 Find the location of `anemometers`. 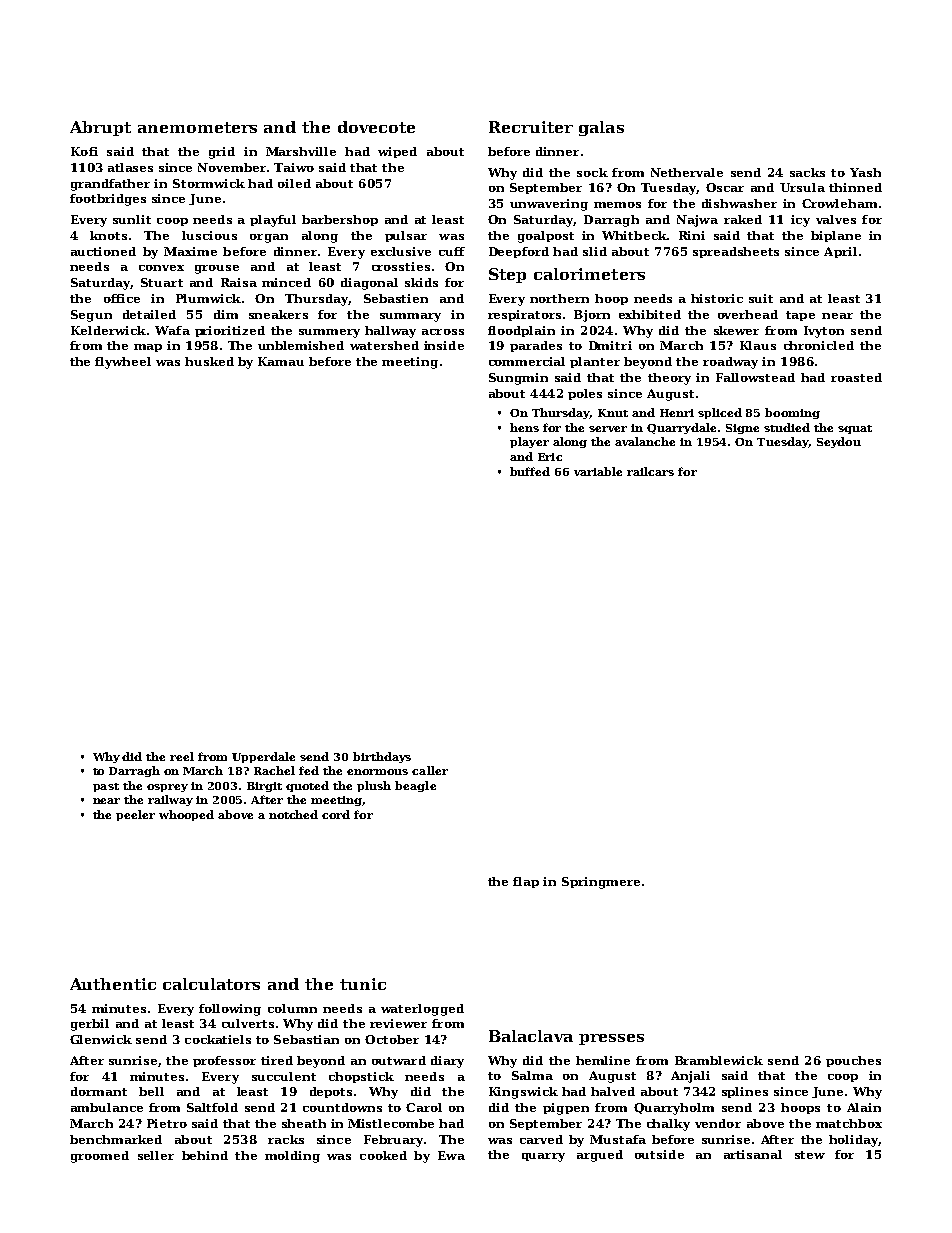

anemometers is located at coordinates (197, 127).
